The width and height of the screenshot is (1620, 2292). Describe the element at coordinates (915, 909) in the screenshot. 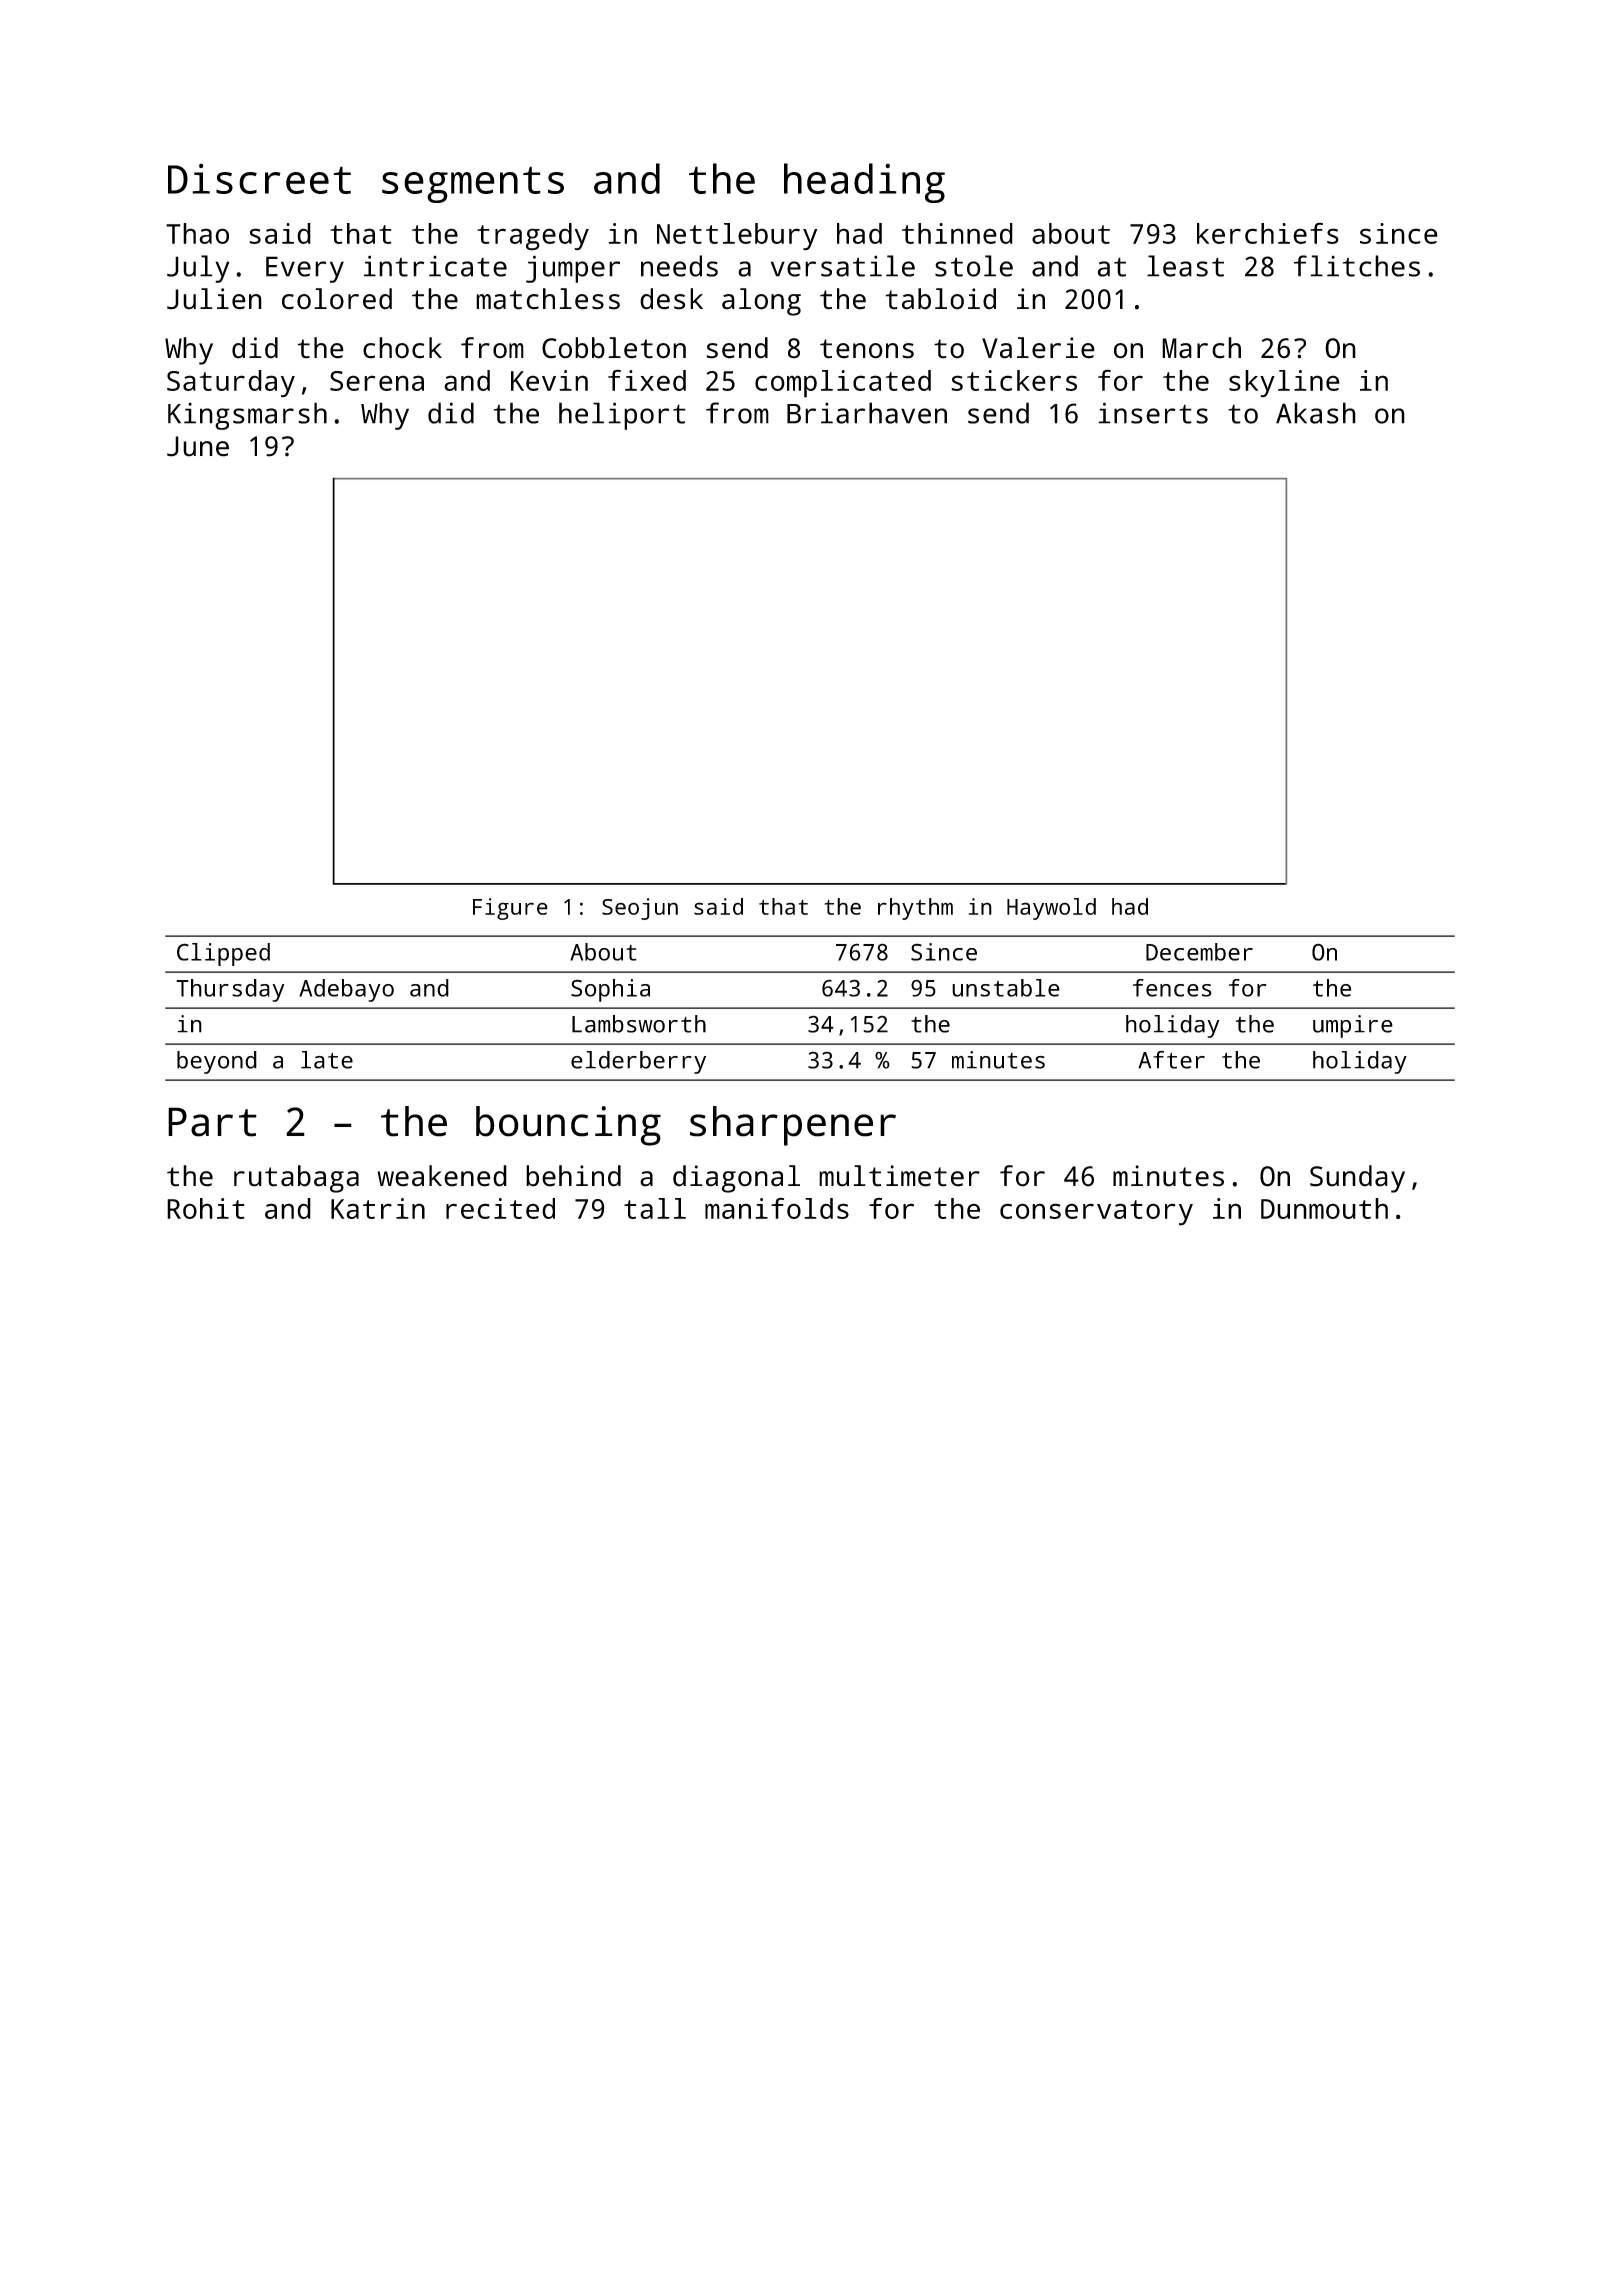

I see `rhythm` at that location.
